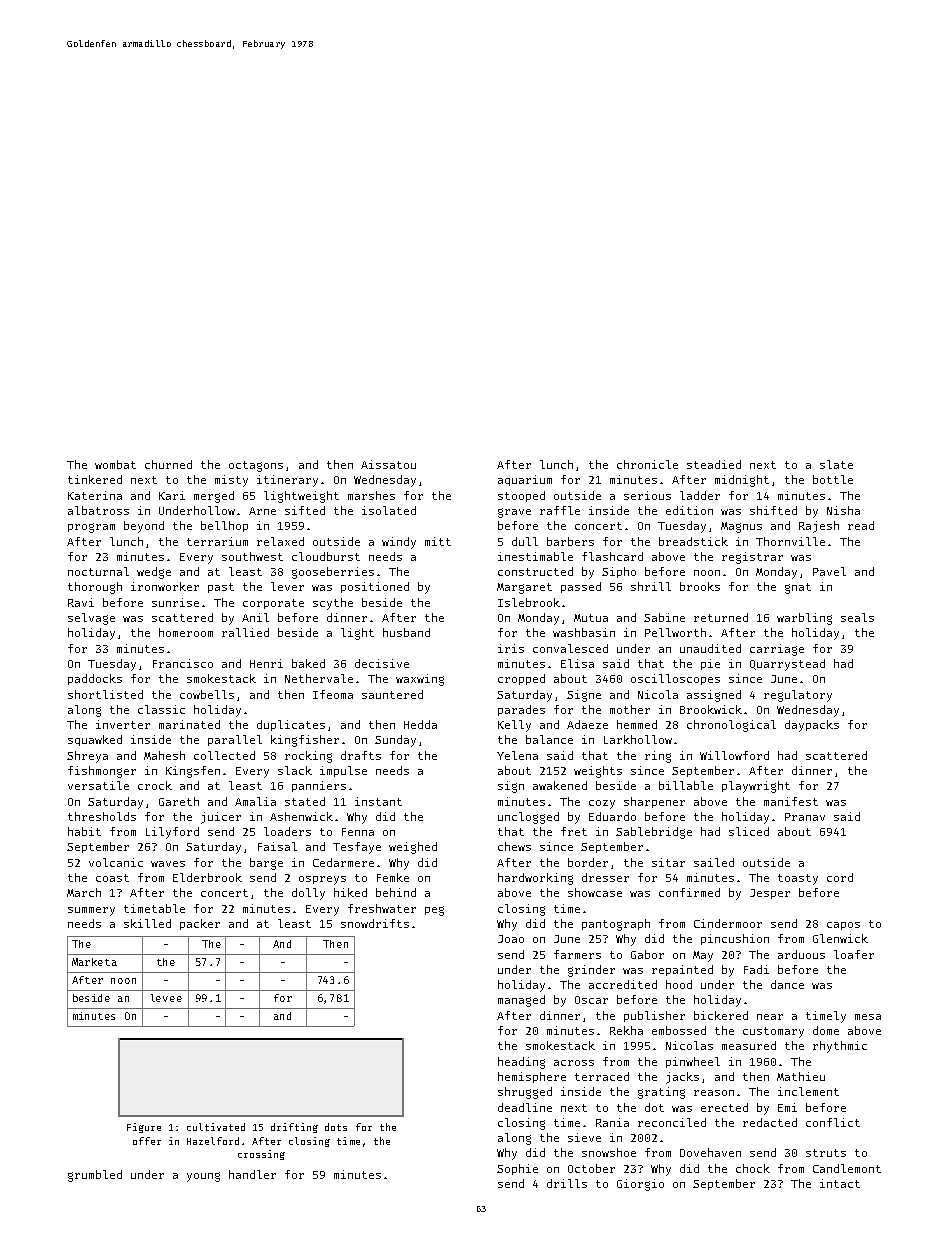  I want to click on grumbled, so click(95, 1176).
